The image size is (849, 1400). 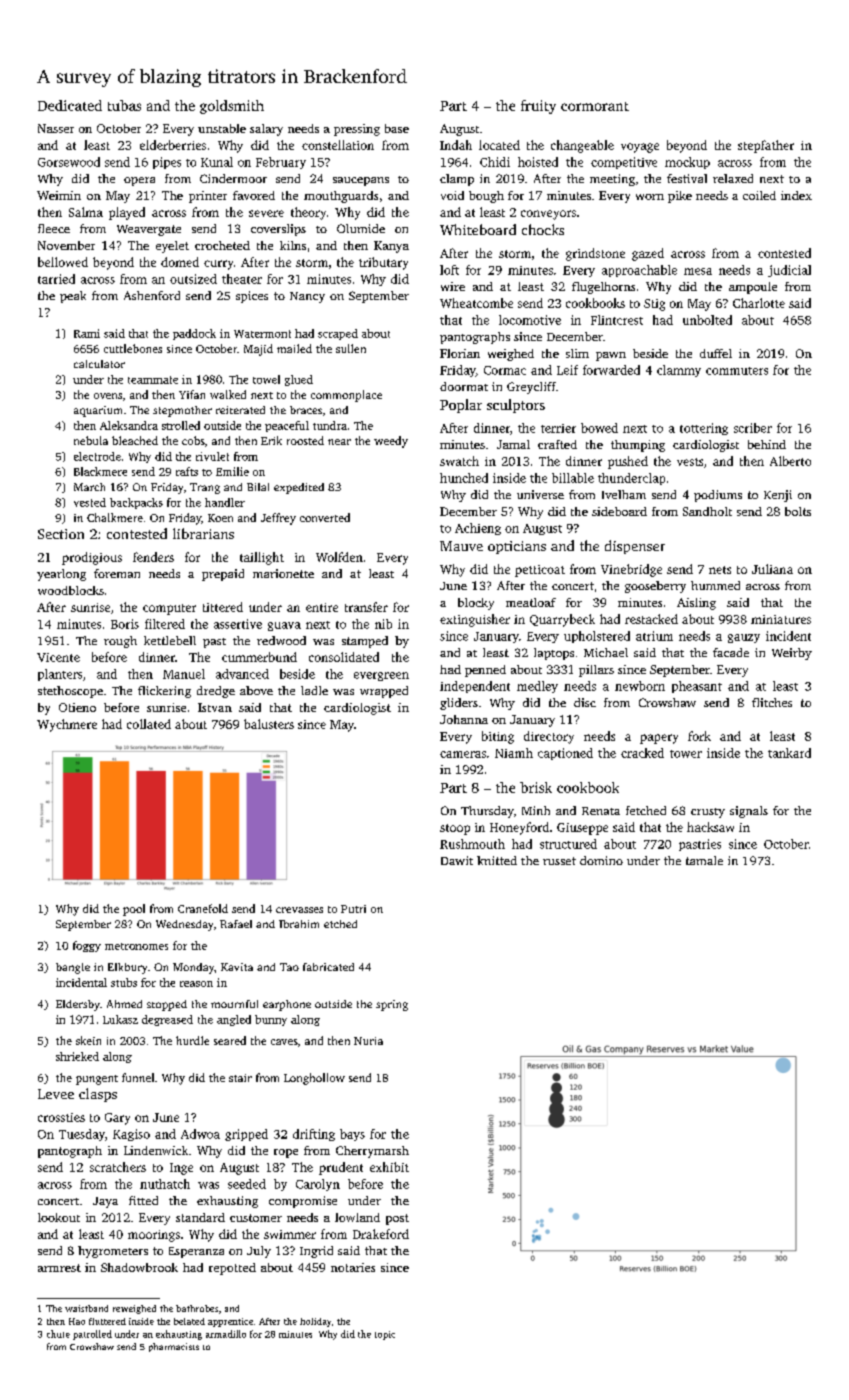 I want to click on tankard, so click(x=789, y=753).
